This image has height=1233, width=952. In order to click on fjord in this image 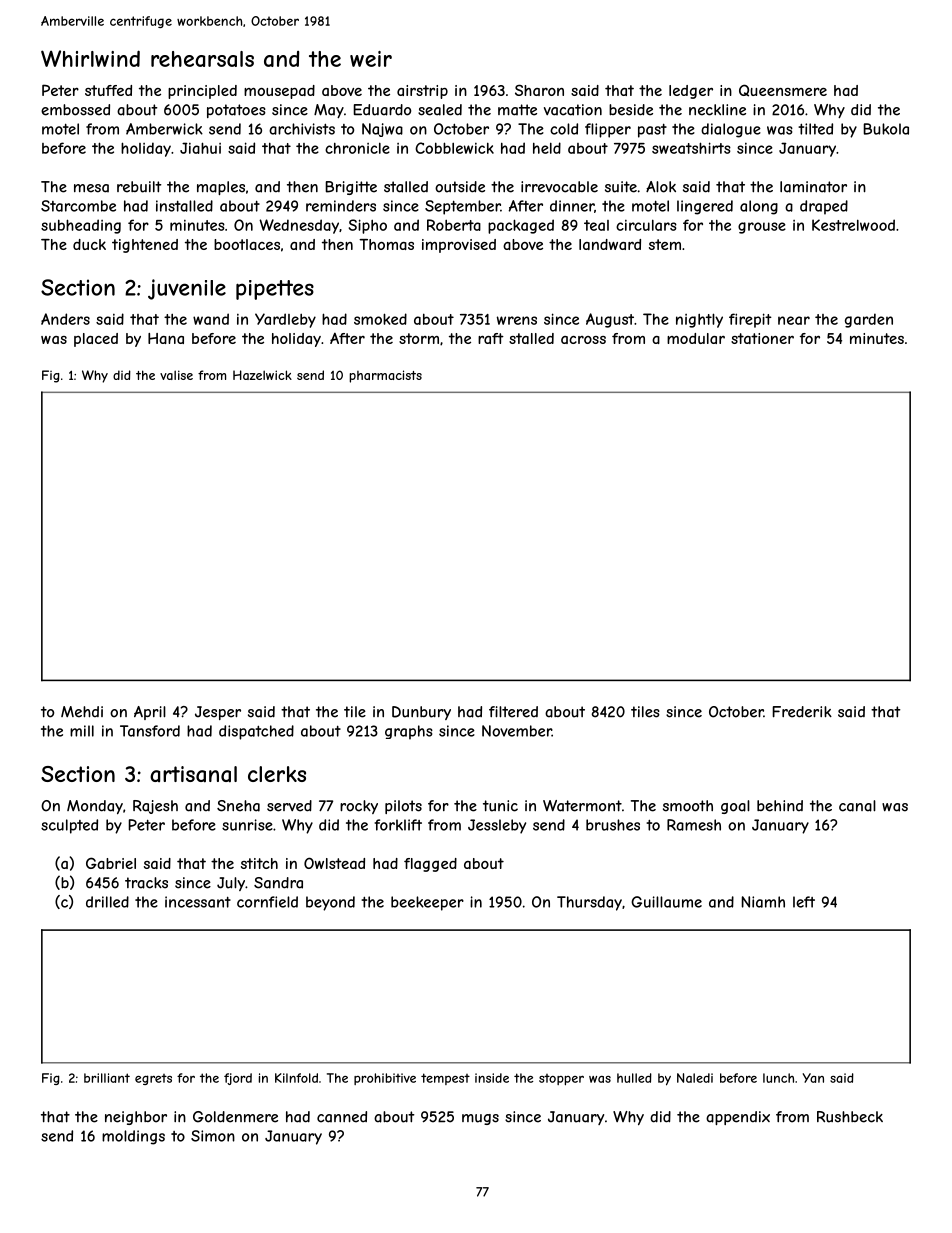, I will do `click(238, 1079)`.
